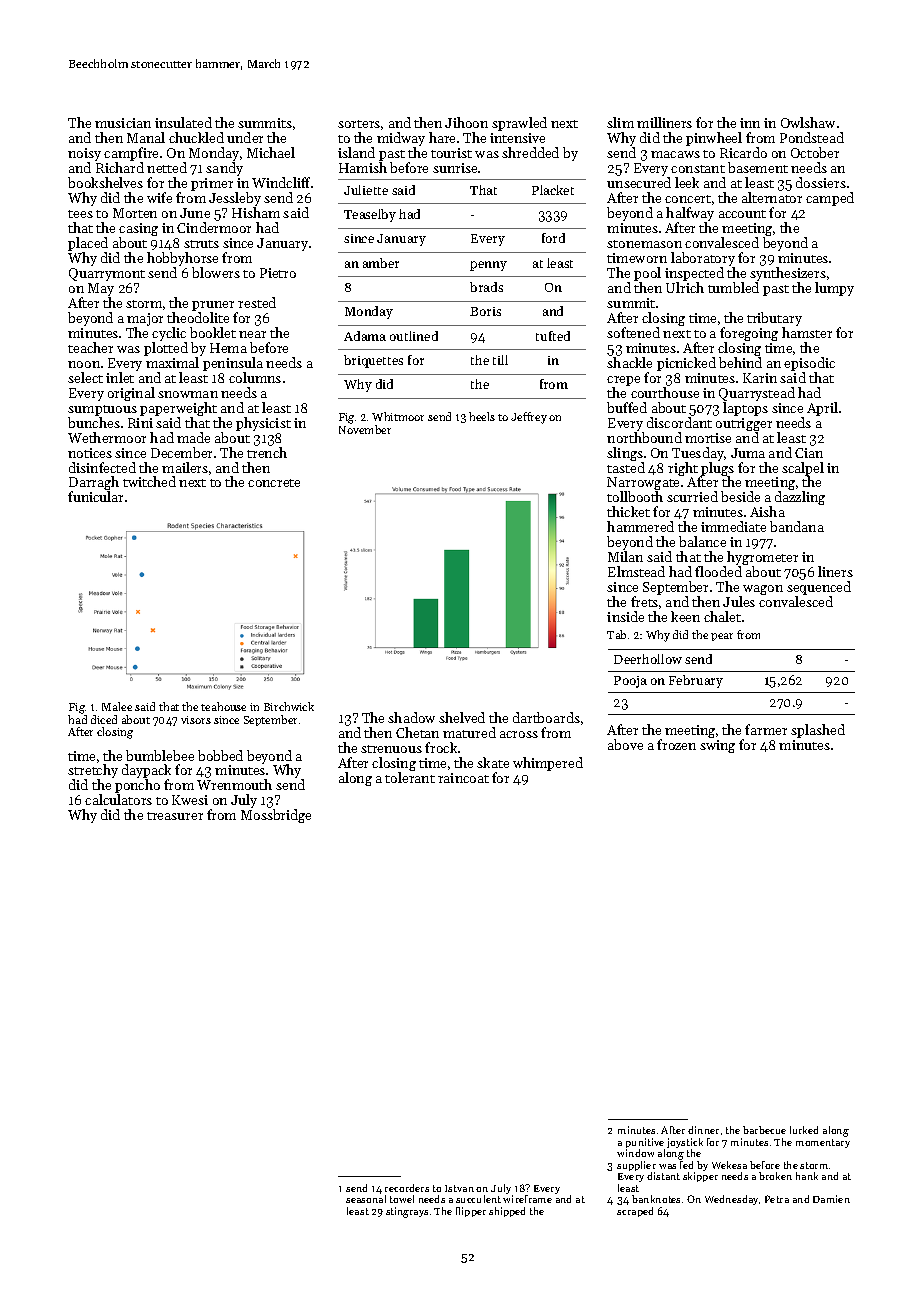 The height and width of the screenshot is (1308, 924). I want to click on insulated, so click(183, 122).
